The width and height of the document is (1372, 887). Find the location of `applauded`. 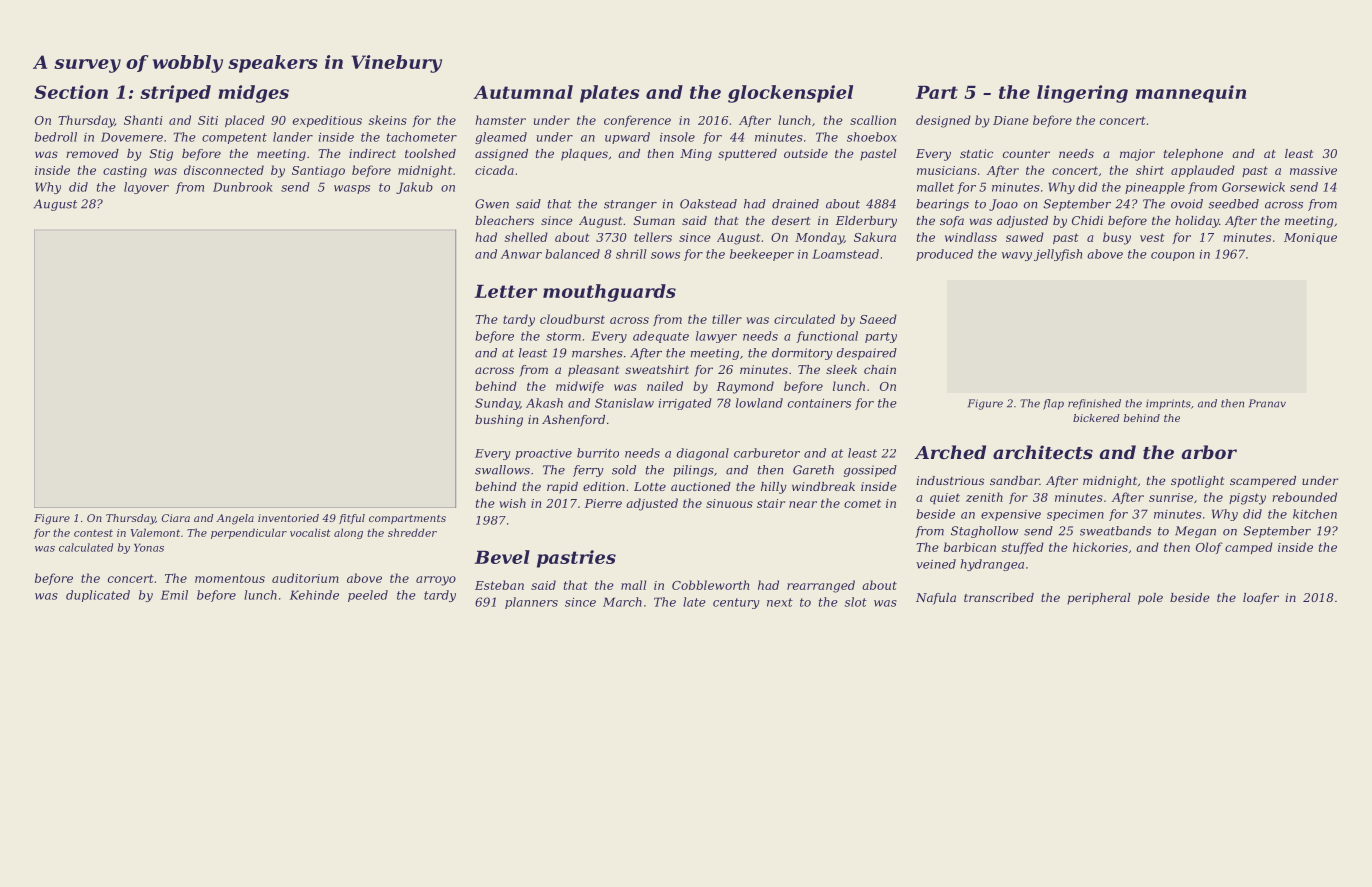

applauded is located at coordinates (1203, 171).
